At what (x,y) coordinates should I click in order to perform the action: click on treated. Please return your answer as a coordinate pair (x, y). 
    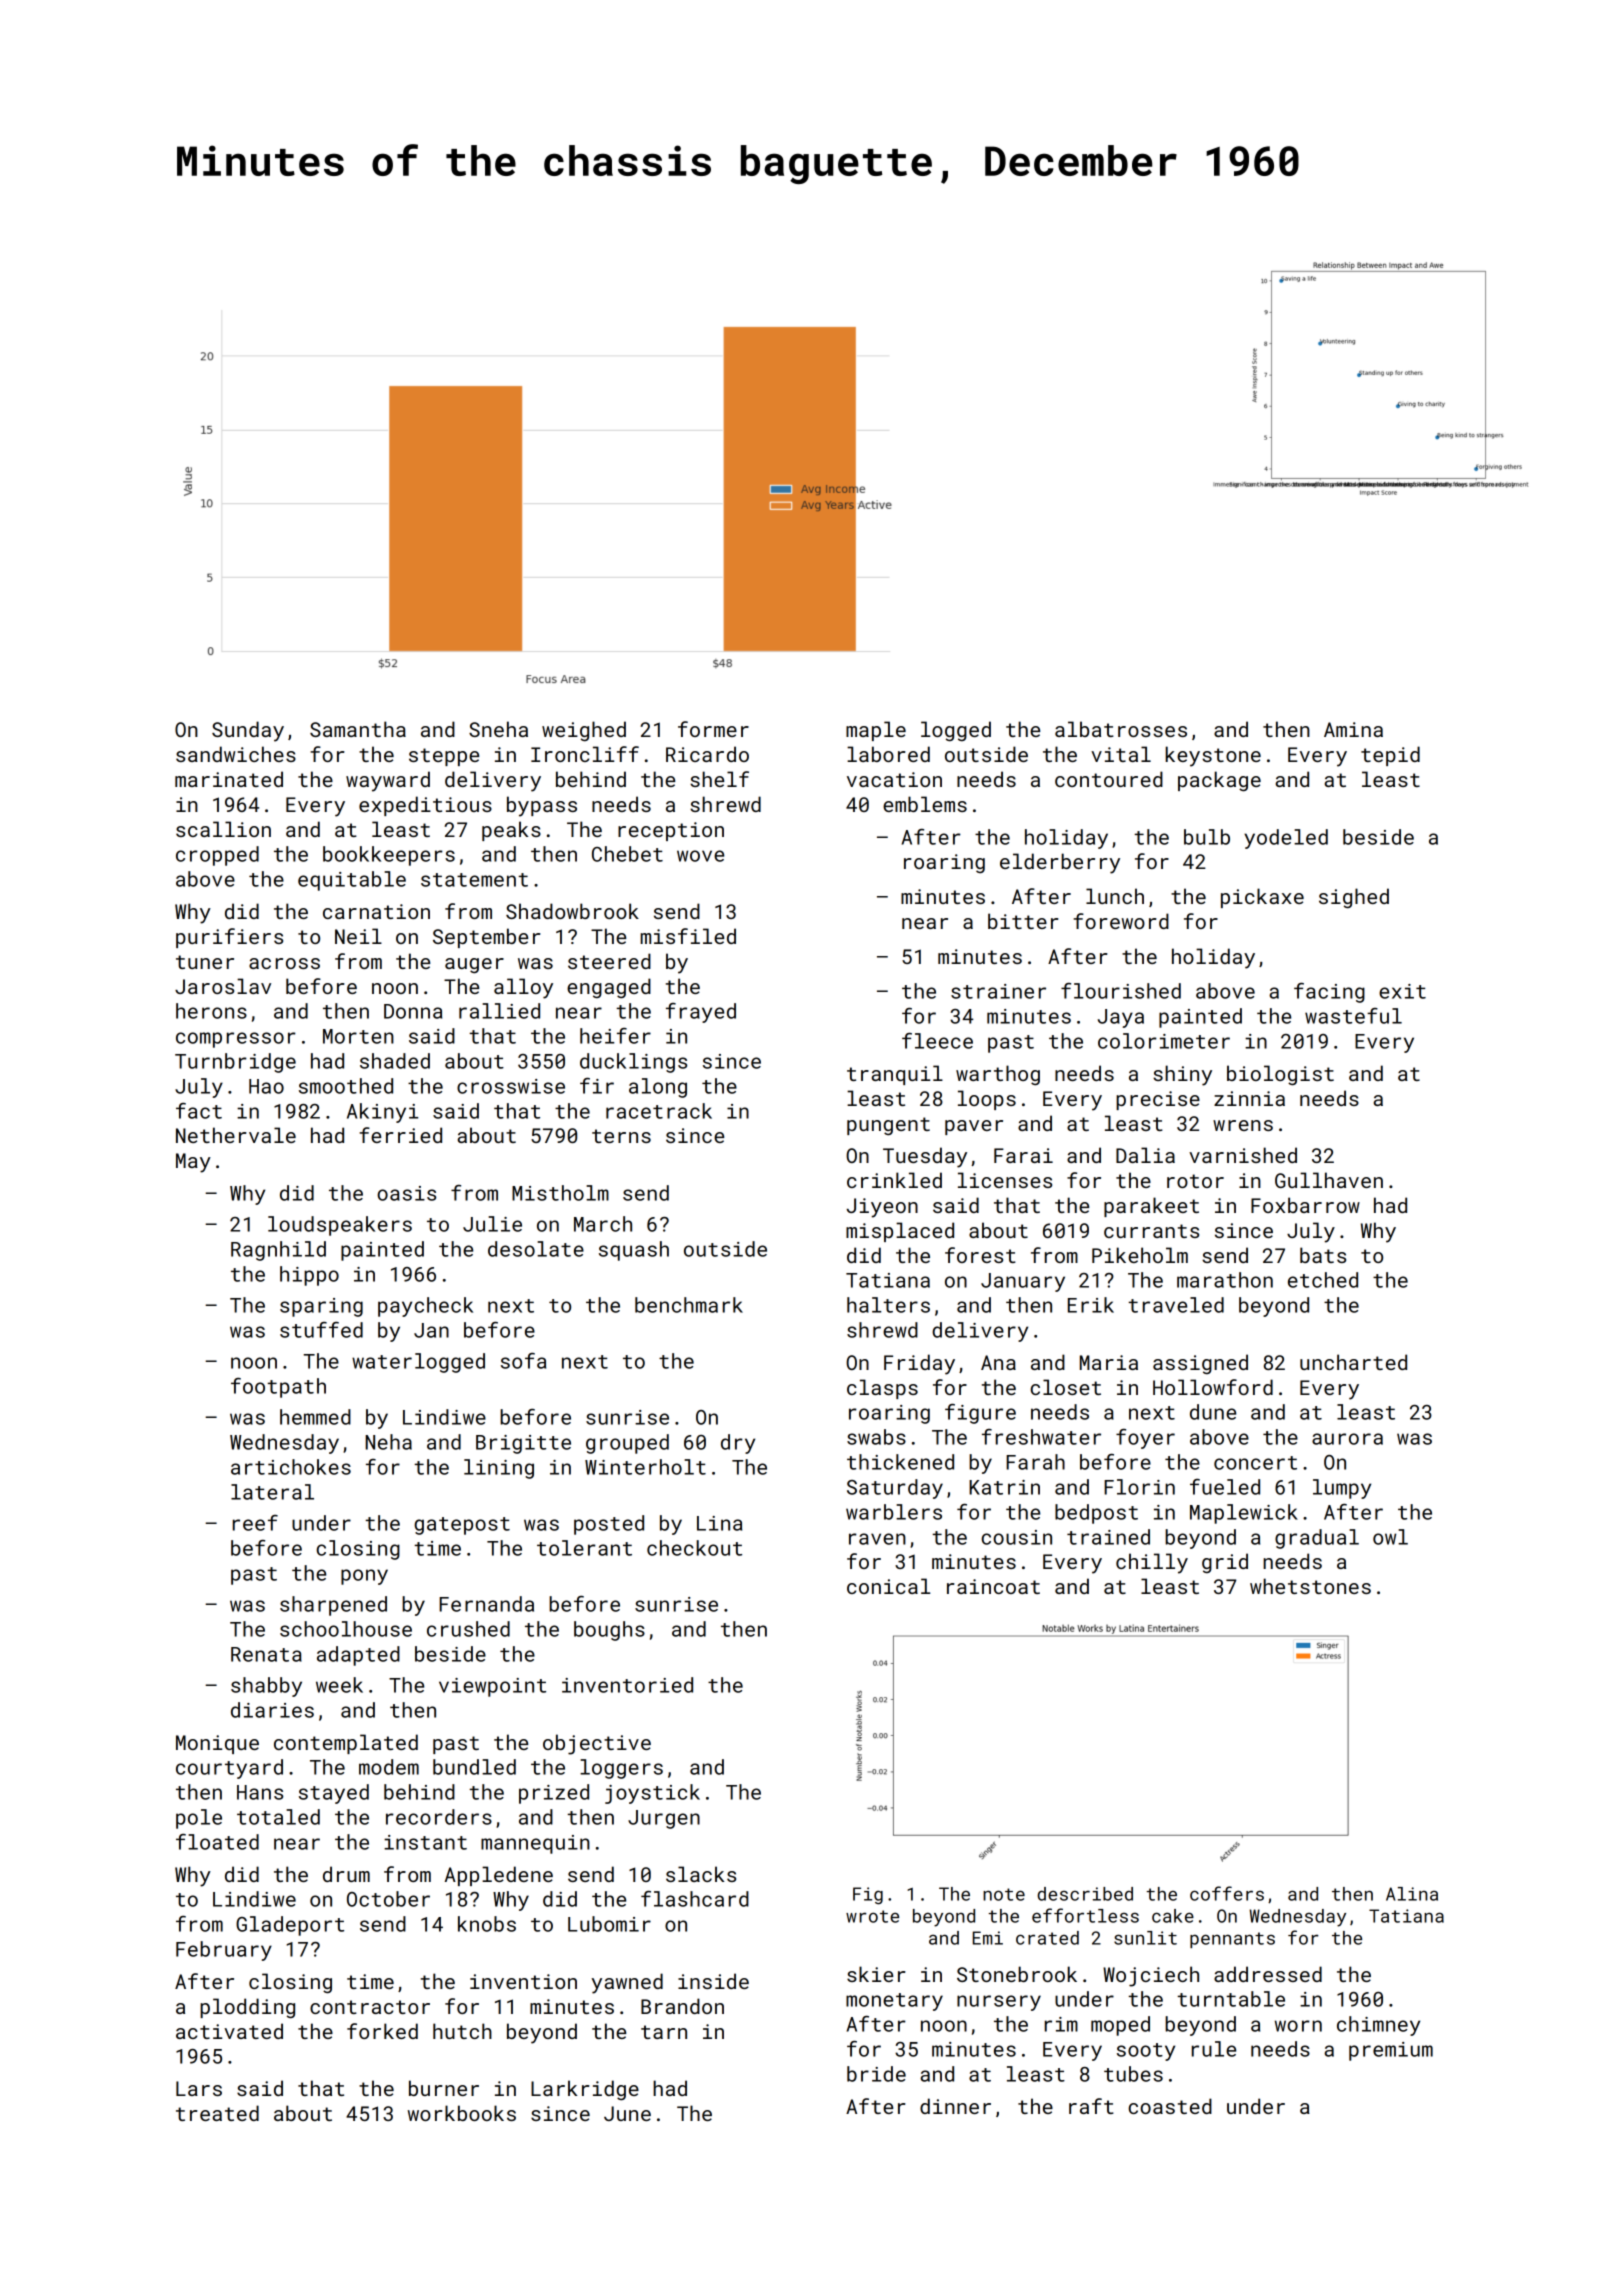
    Looking at the image, I should click on (217, 2113).
